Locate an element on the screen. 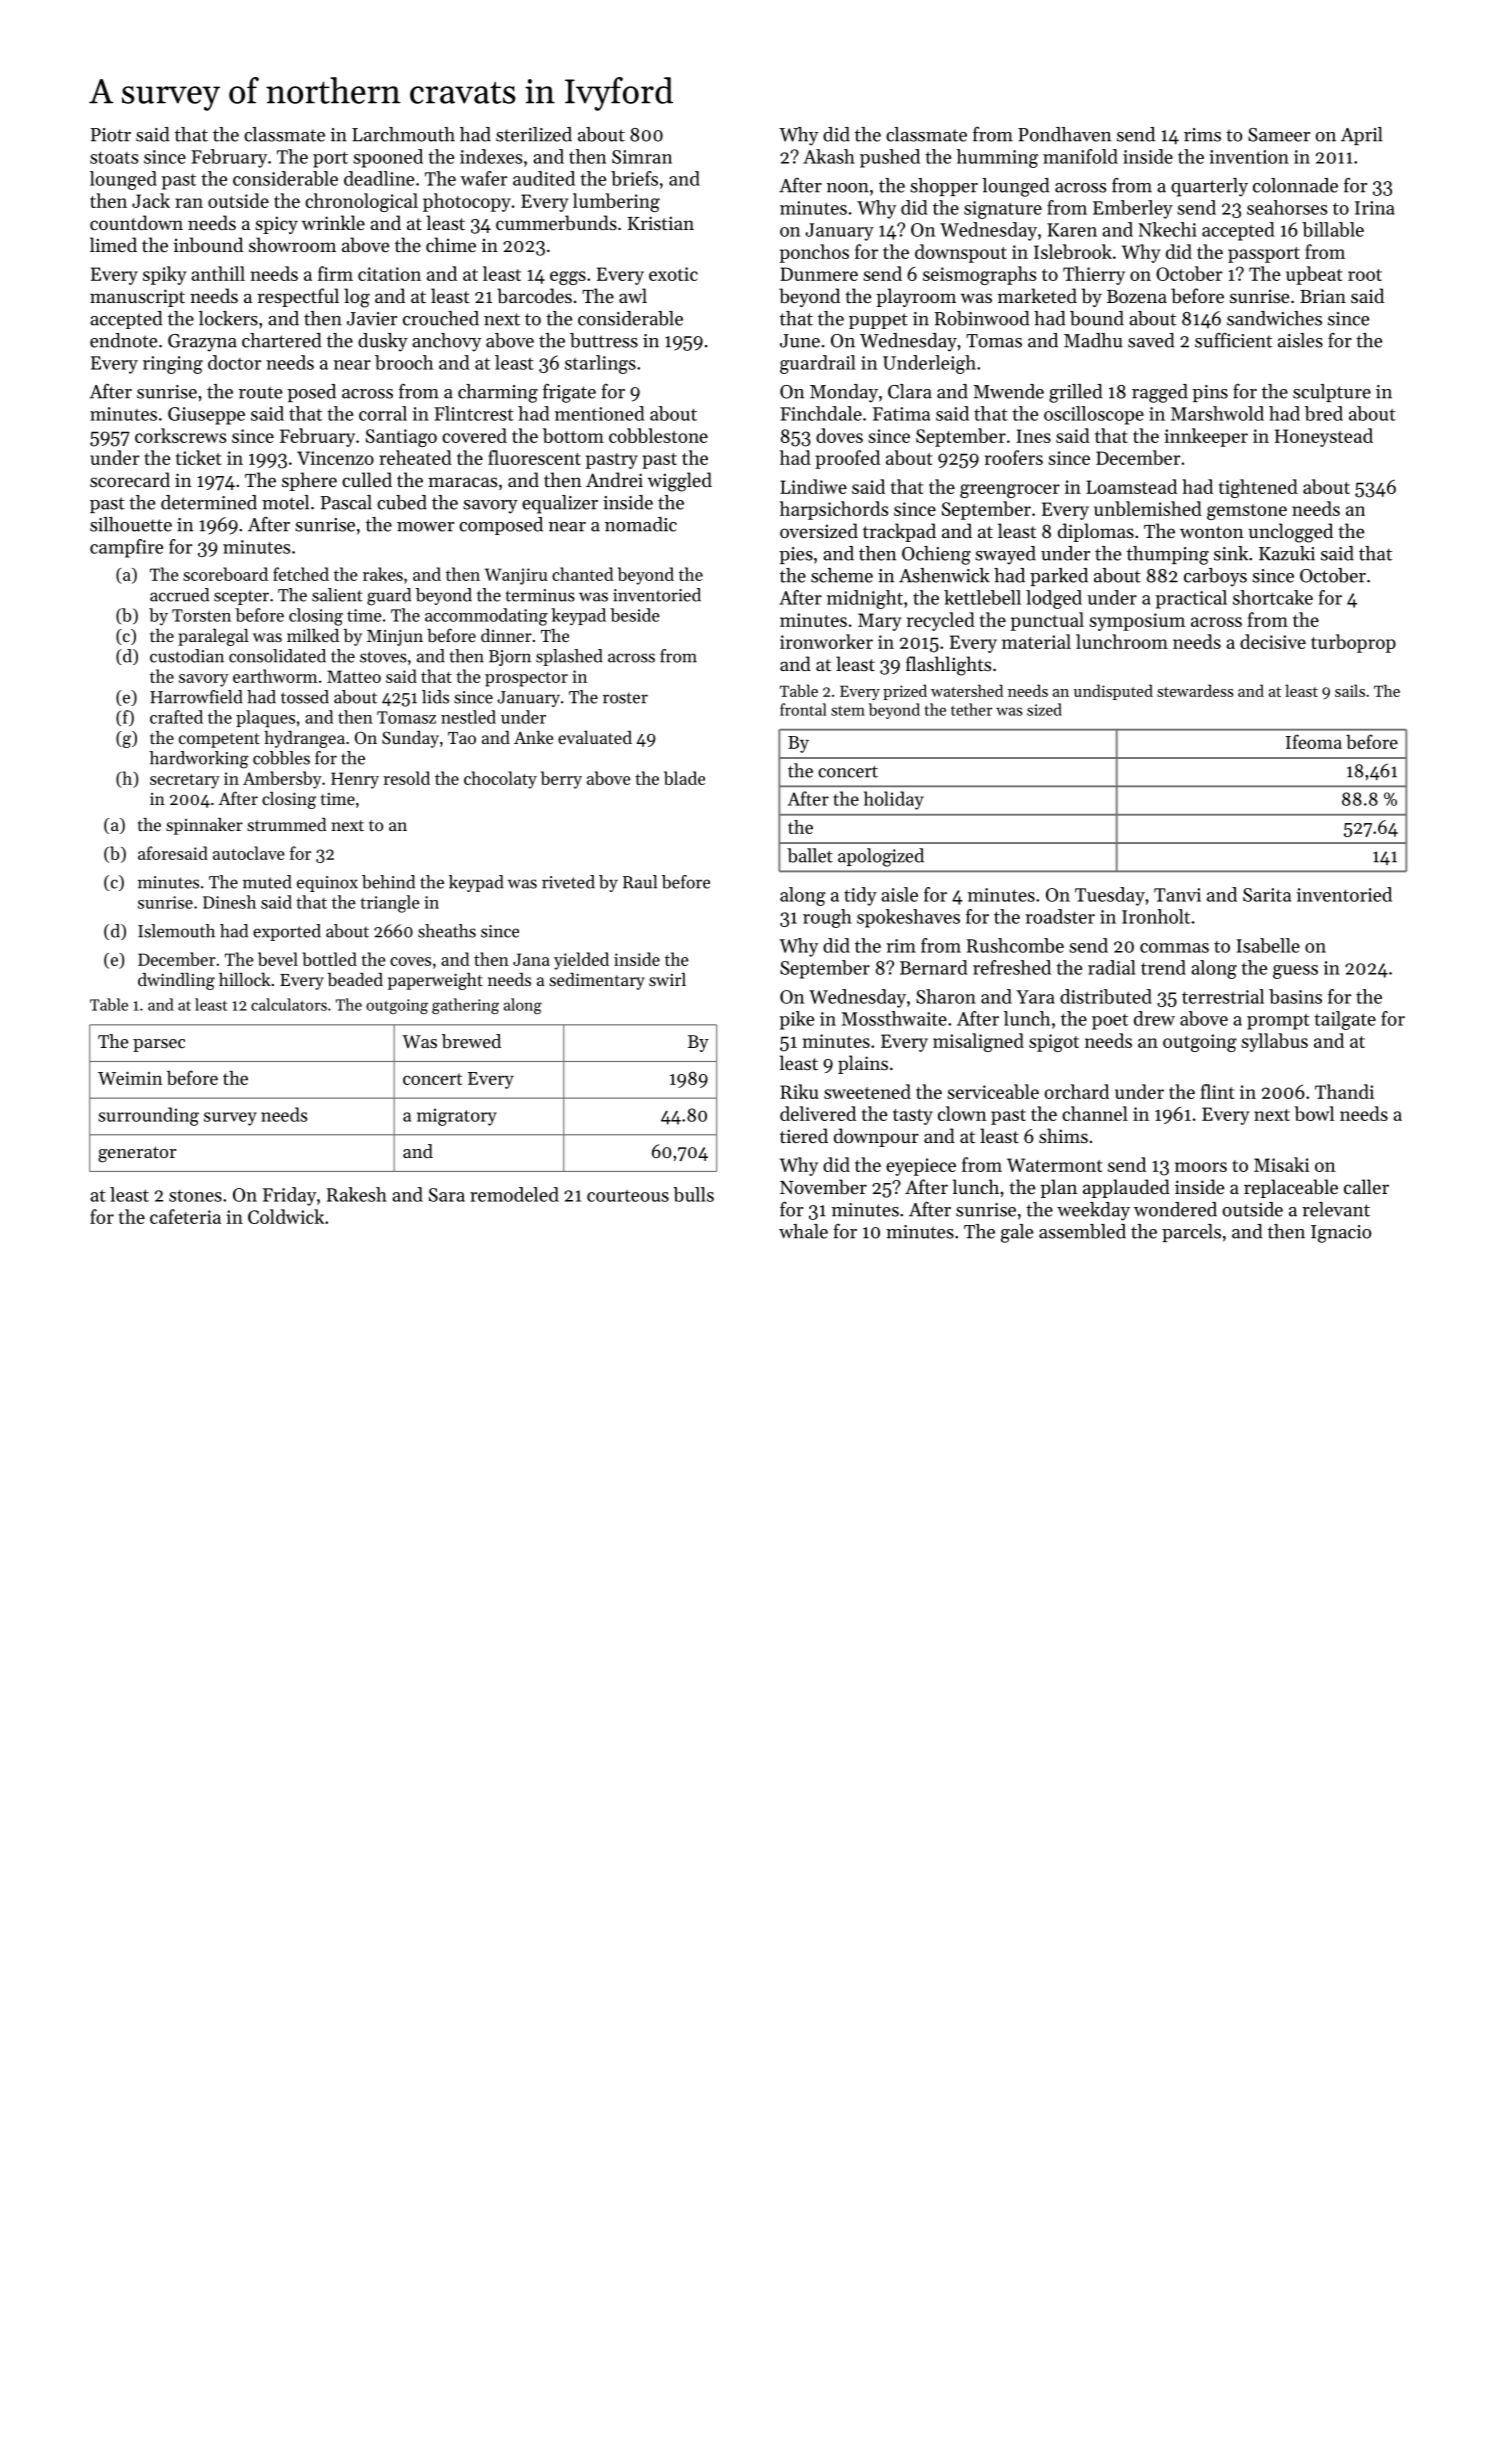 This screenshot has width=1496, height=2464. whale is located at coordinates (803, 1231).
